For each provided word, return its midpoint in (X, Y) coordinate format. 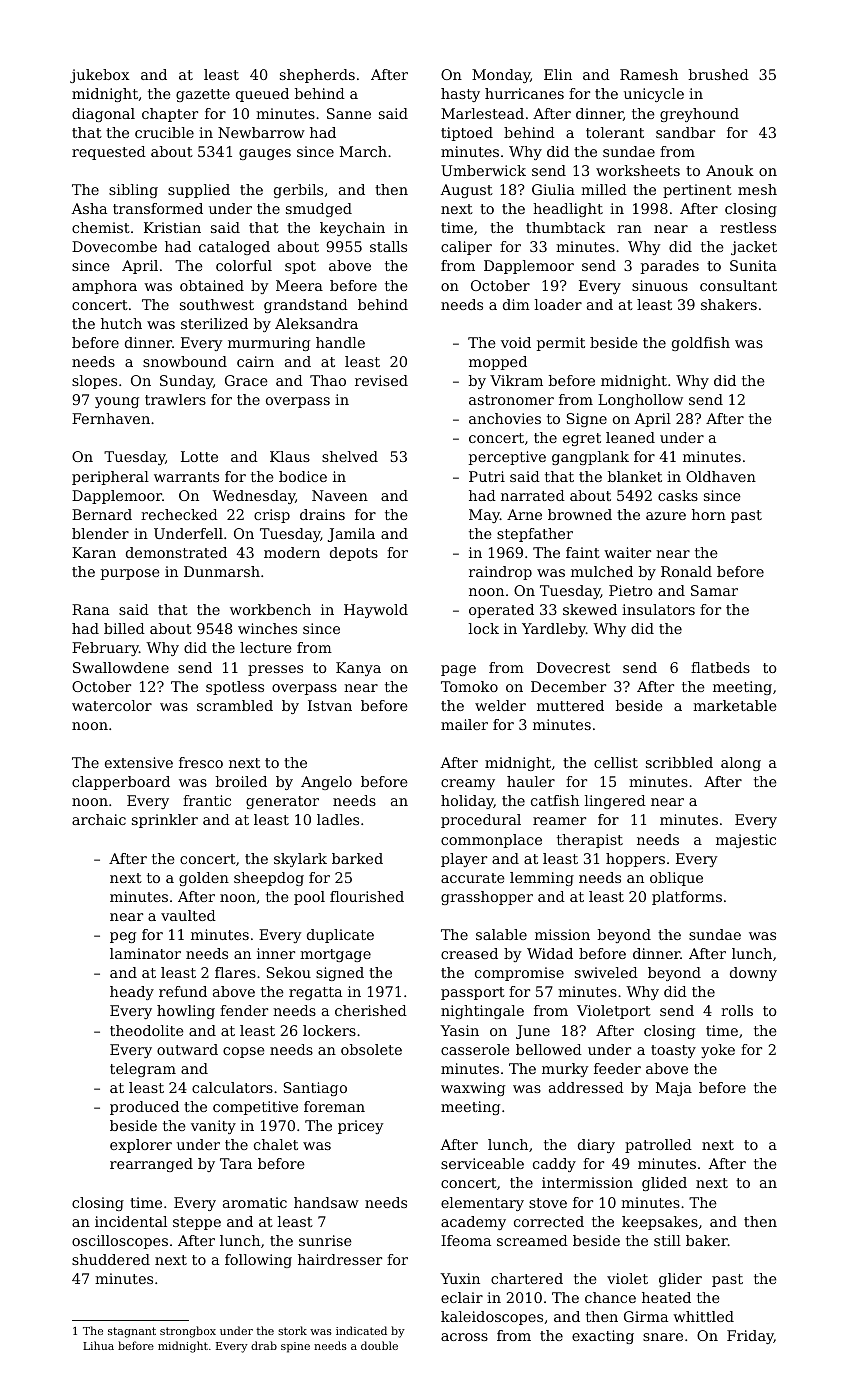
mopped (498, 363)
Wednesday (253, 497)
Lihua (98, 1345)
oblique (676, 879)
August (466, 191)
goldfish (701, 344)
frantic (207, 800)
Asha (89, 208)
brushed (718, 74)
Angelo (326, 783)
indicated (361, 1330)
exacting (603, 1337)
